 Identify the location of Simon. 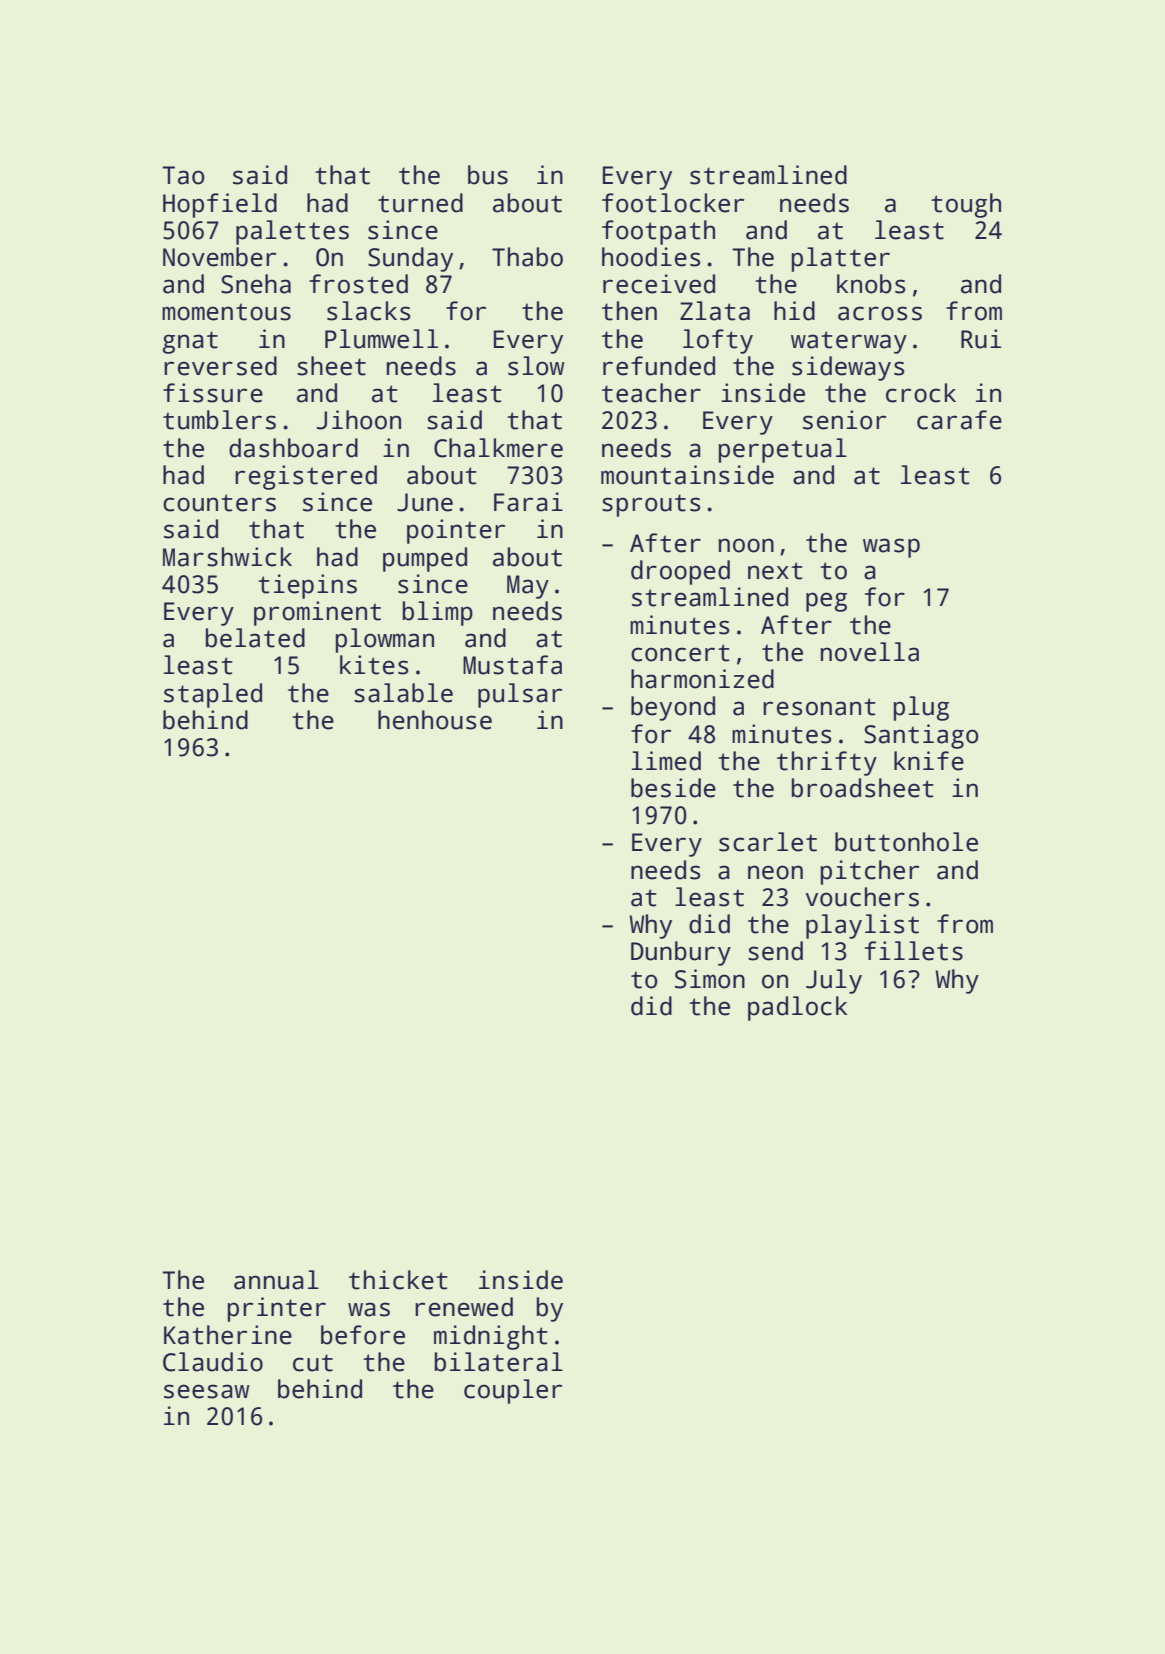
(710, 979).
